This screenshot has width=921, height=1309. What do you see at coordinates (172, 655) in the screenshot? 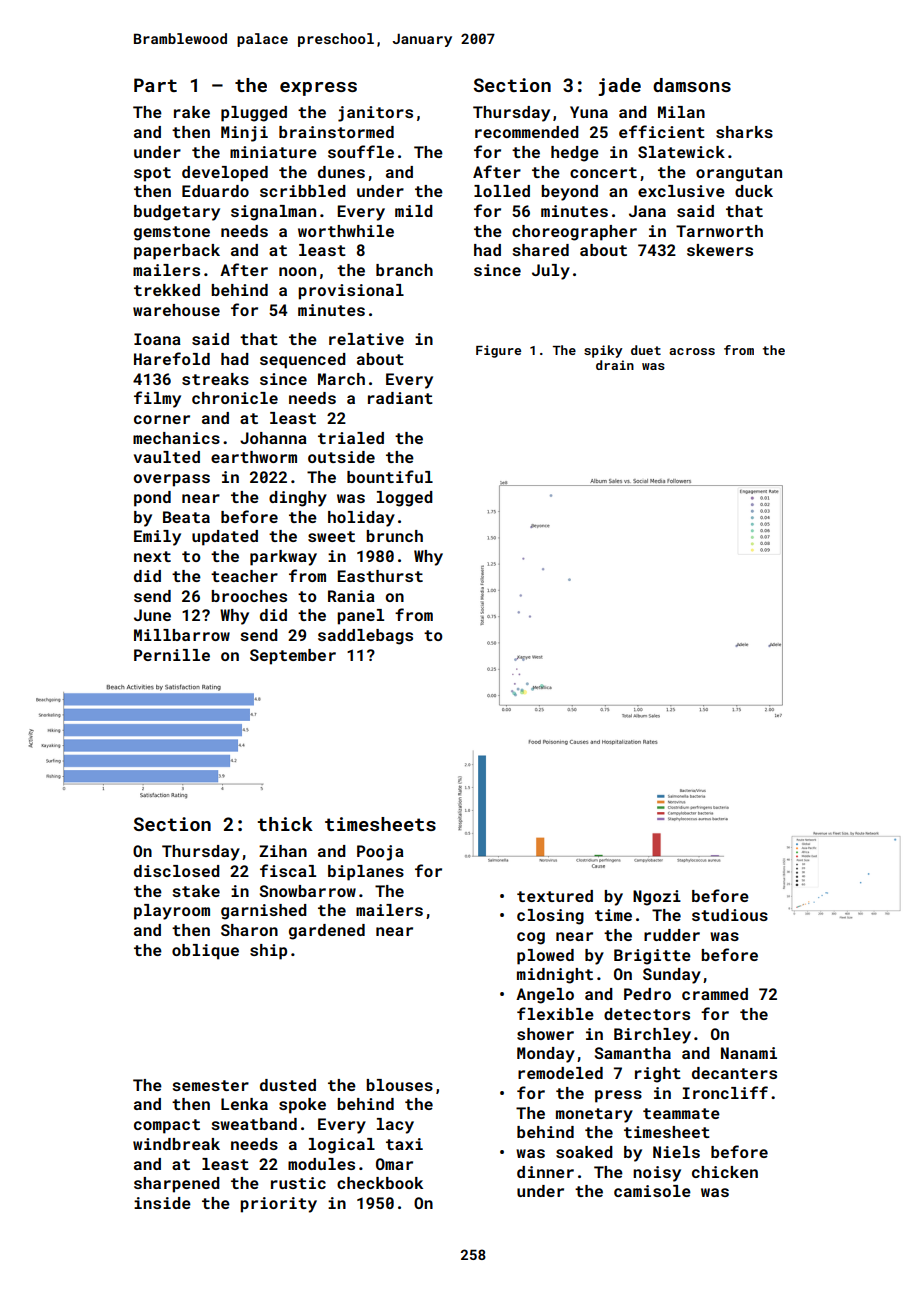
I see `Pernille` at bounding box center [172, 655].
